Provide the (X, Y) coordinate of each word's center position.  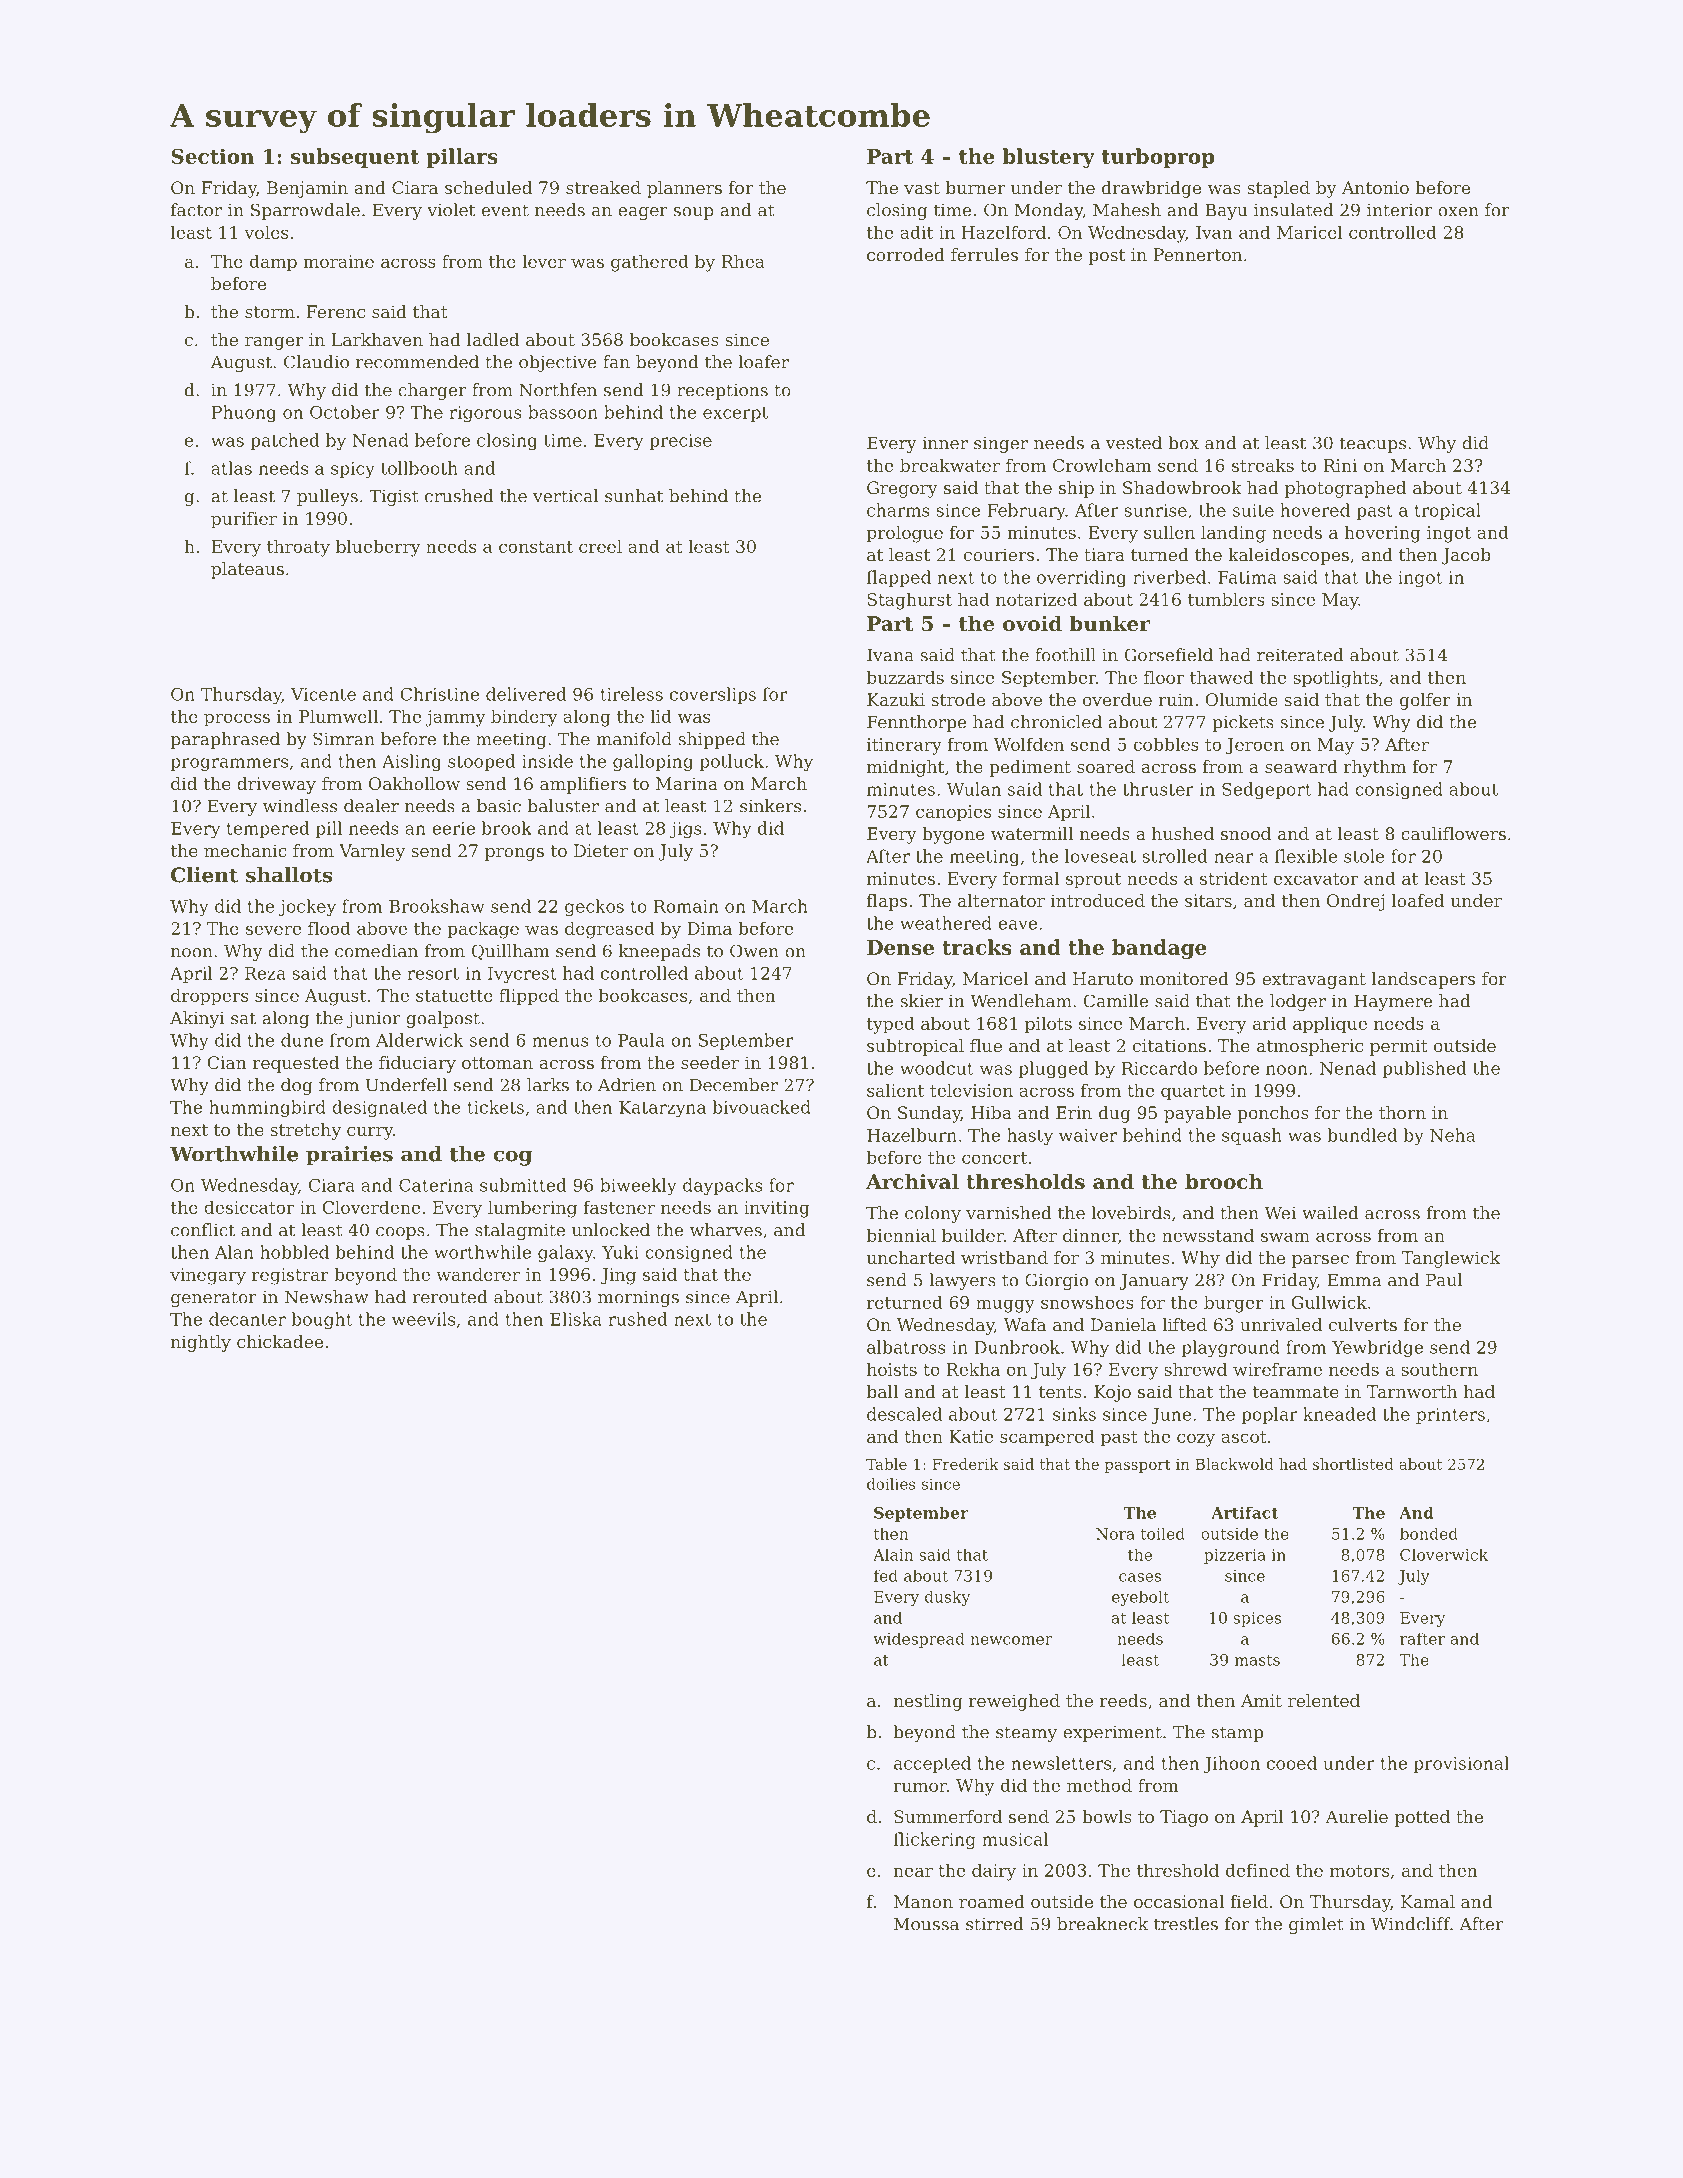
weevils (423, 1319)
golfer (1425, 701)
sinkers (770, 806)
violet (451, 210)
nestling (928, 1702)
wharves (726, 1230)
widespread (919, 1640)
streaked (603, 187)
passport (1138, 1466)
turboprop (1158, 158)
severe (273, 930)
